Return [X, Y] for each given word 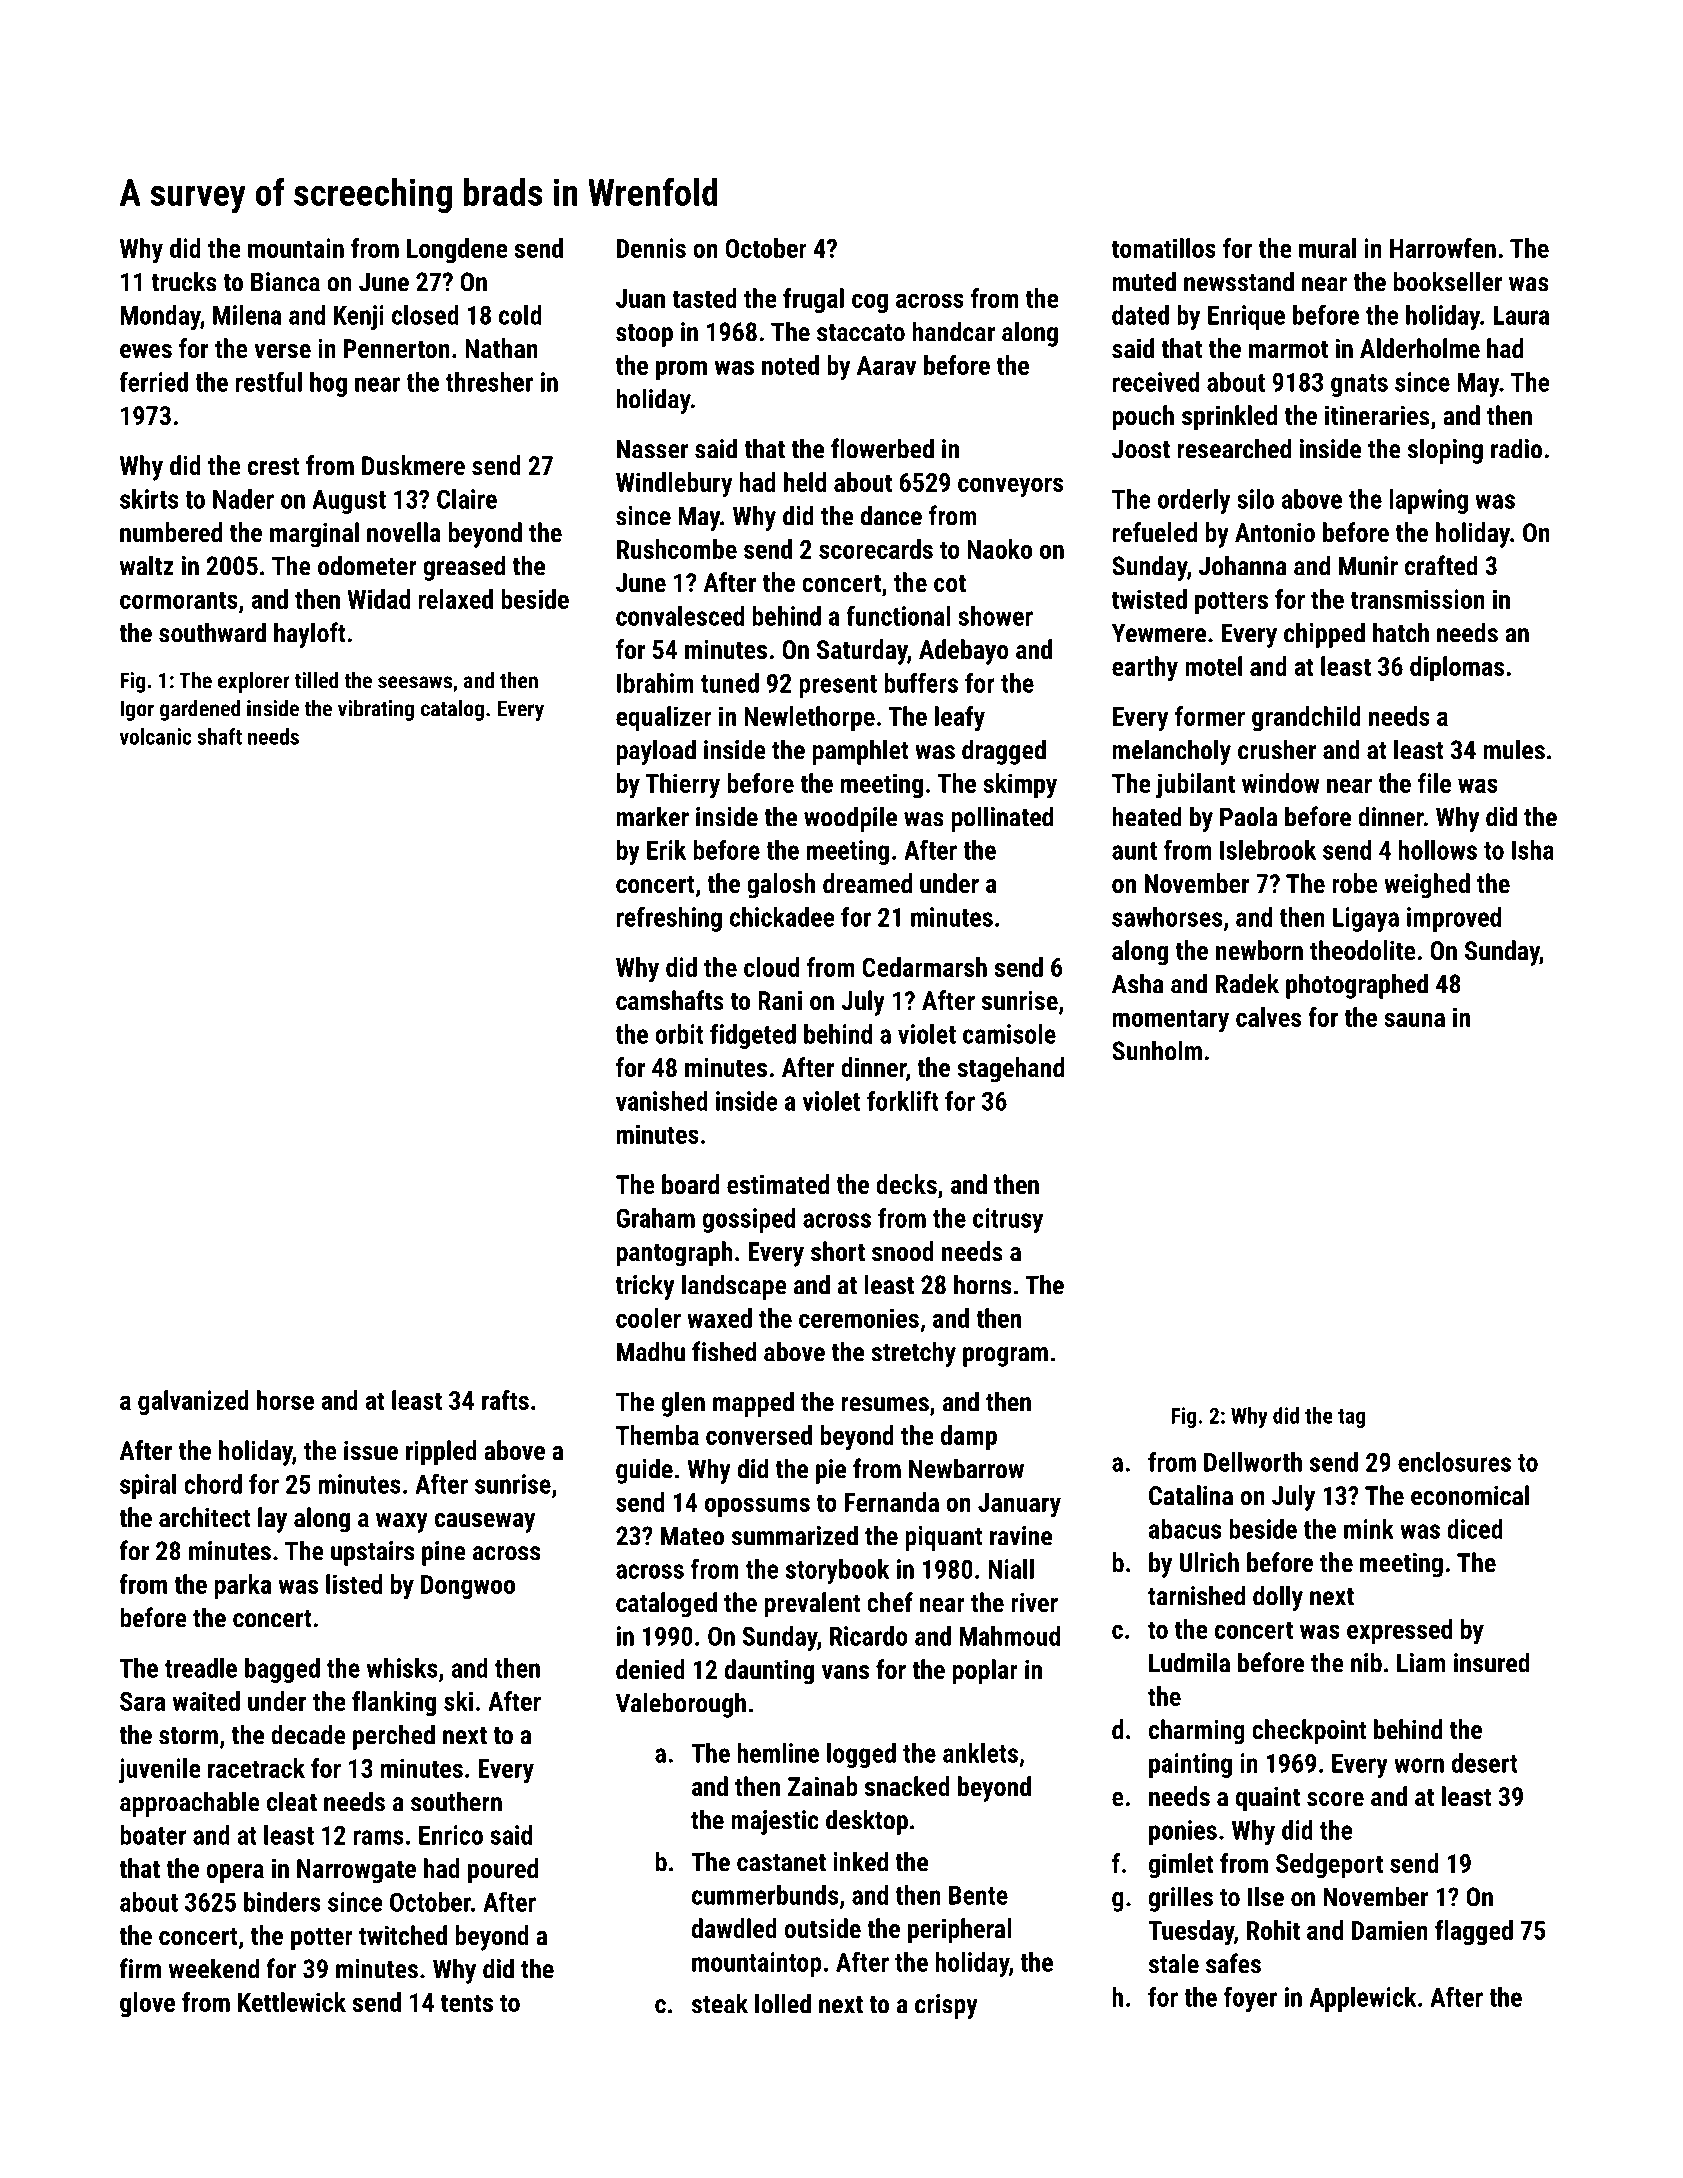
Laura [1521, 315]
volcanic [155, 736]
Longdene [457, 250]
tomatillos [1164, 248]
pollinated [1002, 819]
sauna [1414, 1019]
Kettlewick [292, 2002]
